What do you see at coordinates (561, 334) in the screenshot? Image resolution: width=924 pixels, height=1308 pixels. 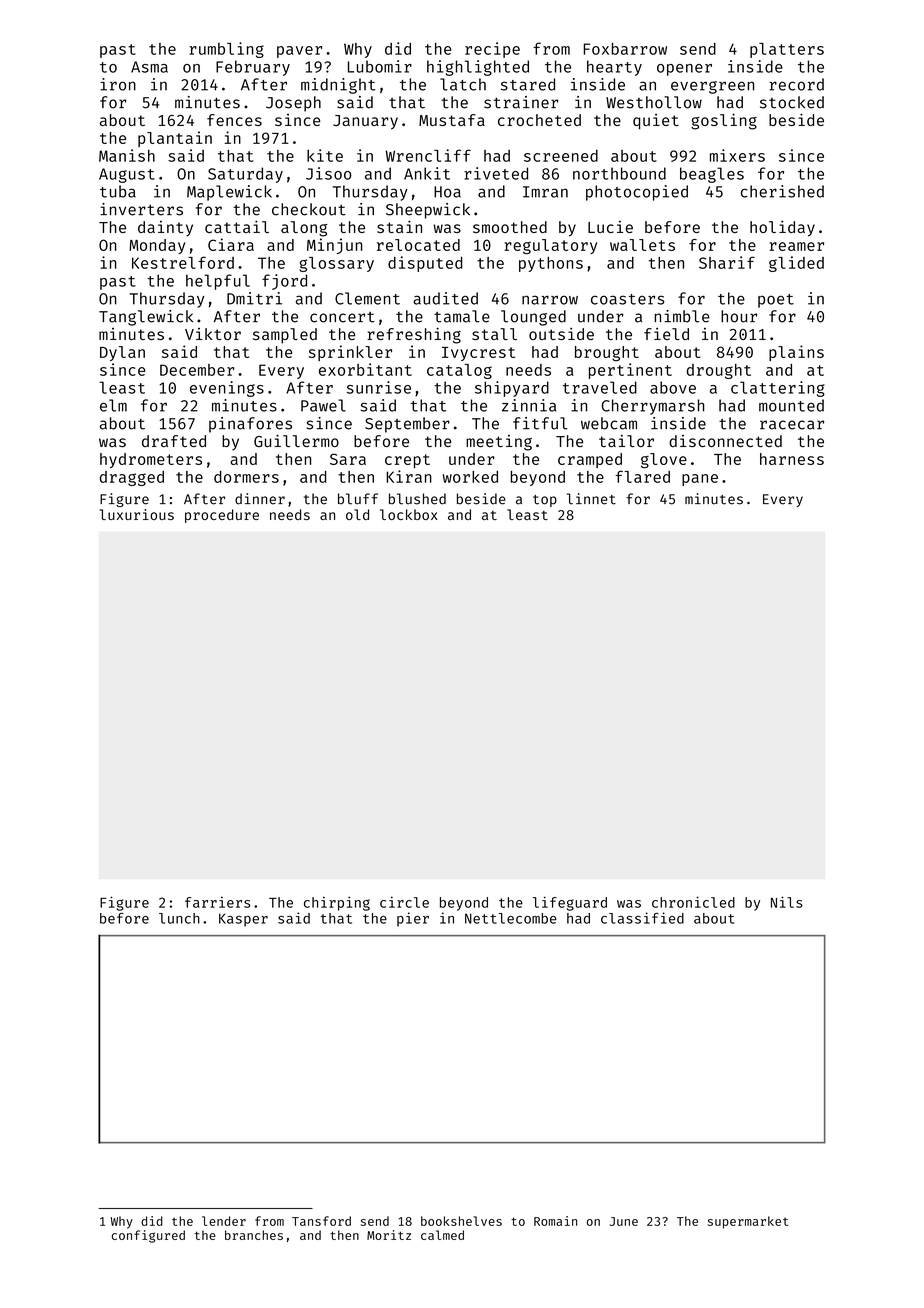 I see `outside` at bounding box center [561, 334].
